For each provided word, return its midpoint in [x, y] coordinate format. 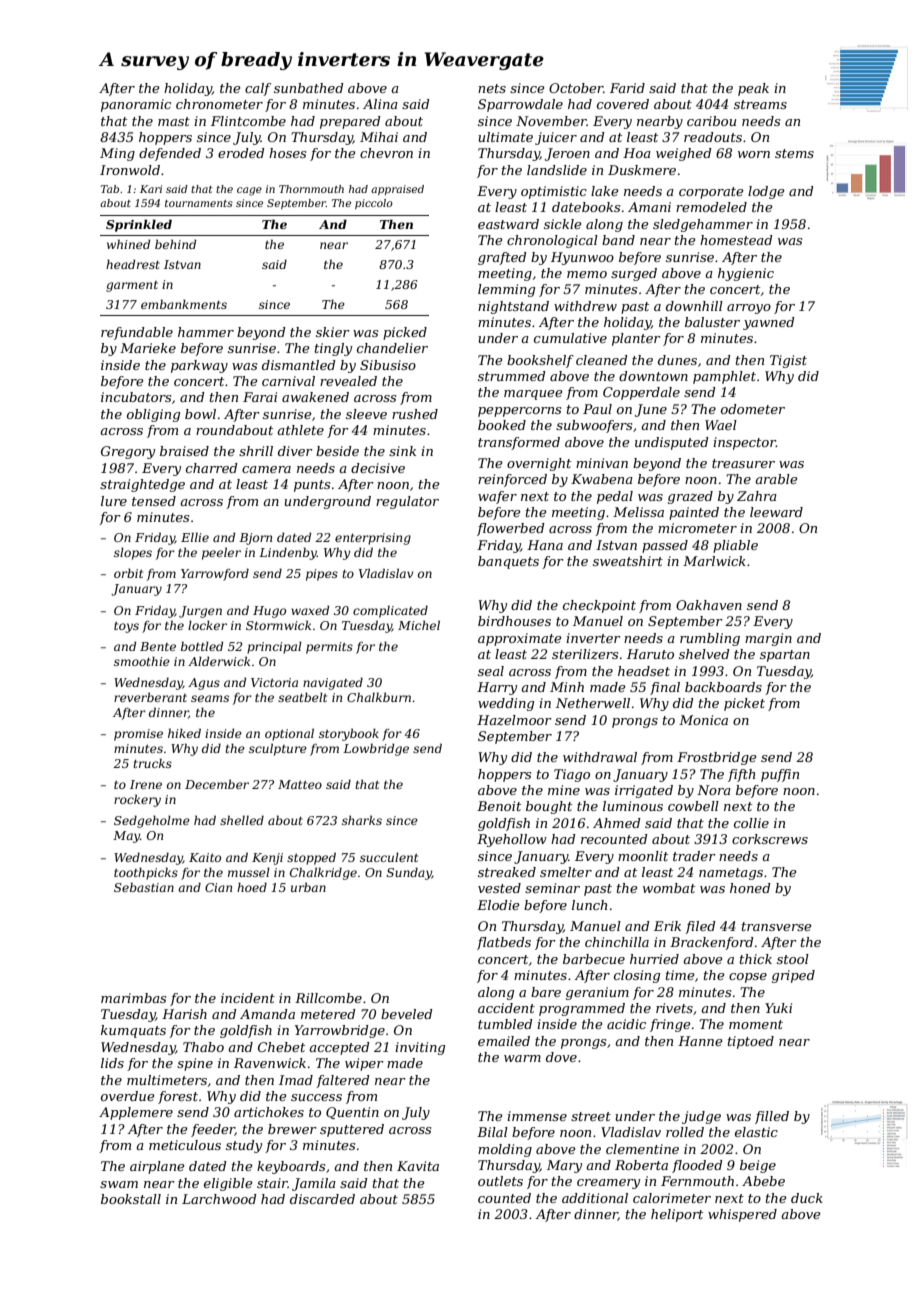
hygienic [746, 274]
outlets [500, 1181]
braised [184, 451]
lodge [766, 192]
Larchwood [219, 1199]
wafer [497, 497]
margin [768, 639]
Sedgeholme [152, 821]
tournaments [199, 203]
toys [126, 627]
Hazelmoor [514, 720]
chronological [552, 241]
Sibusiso [388, 365]
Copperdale [641, 393]
